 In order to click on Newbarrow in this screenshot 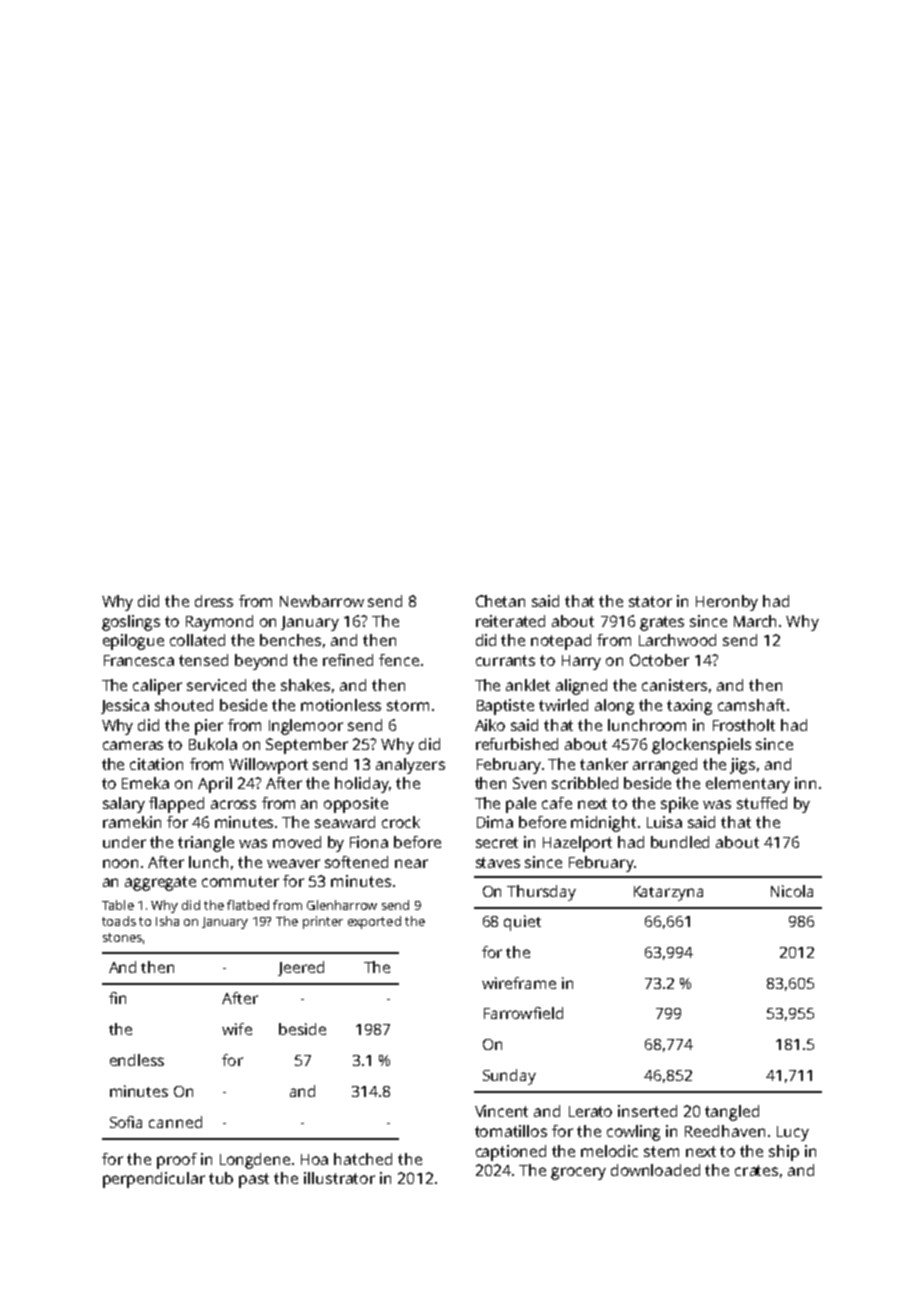, I will do `click(322, 601)`.
